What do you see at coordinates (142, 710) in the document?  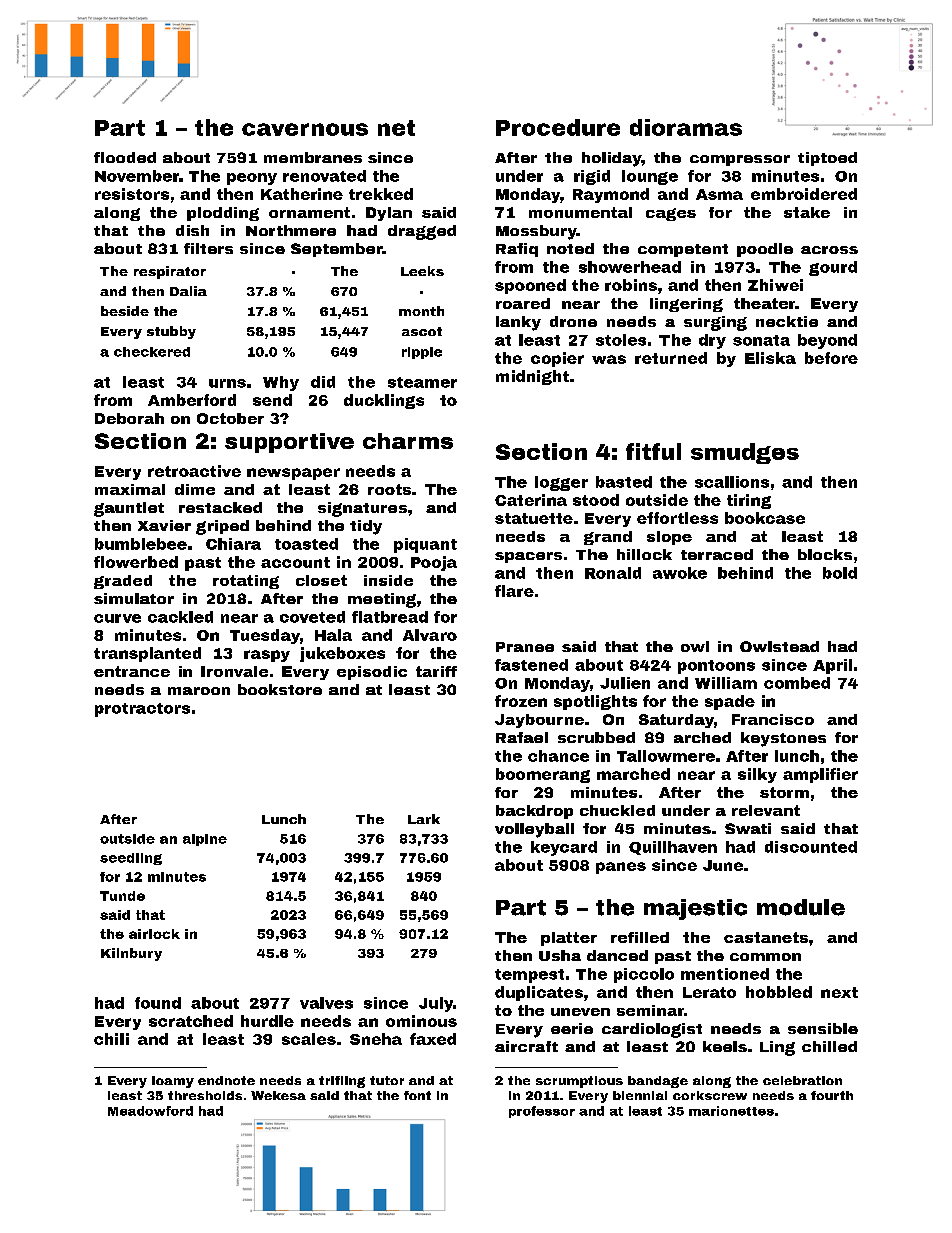 I see `protractors` at bounding box center [142, 710].
